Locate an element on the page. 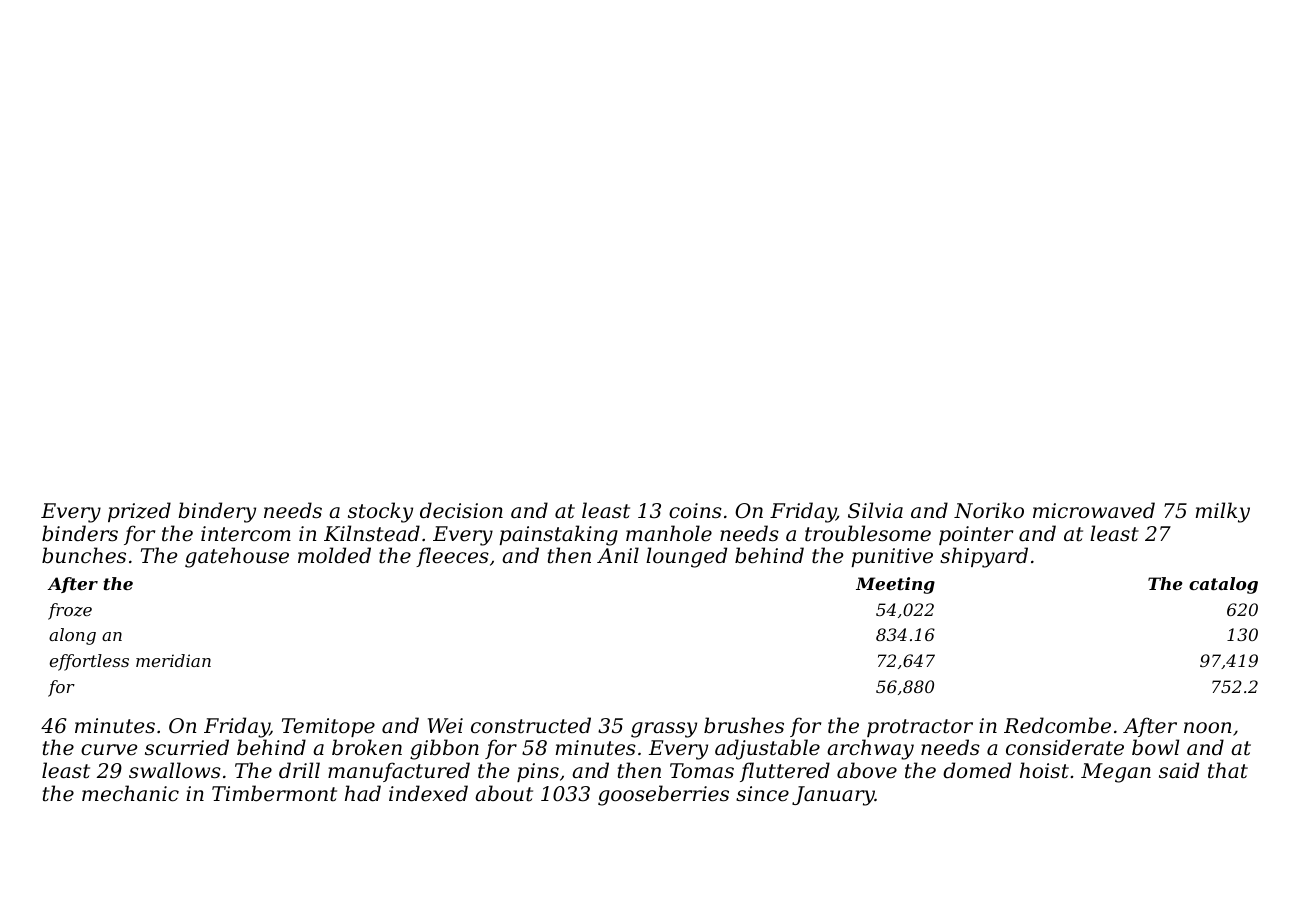 This page has width=1308, height=924. punitive is located at coordinates (892, 557).
